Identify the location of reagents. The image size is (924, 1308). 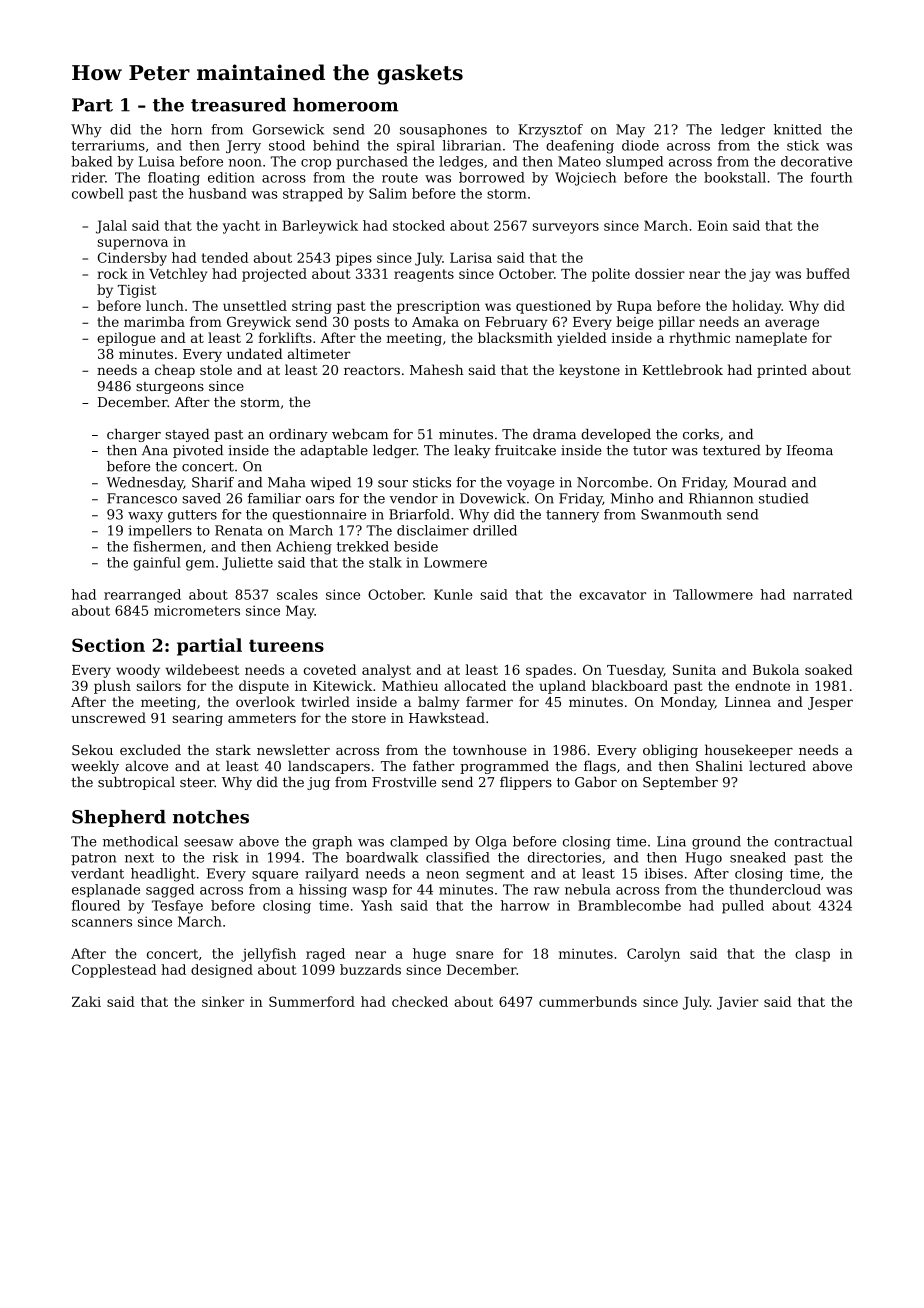
(424, 275).
